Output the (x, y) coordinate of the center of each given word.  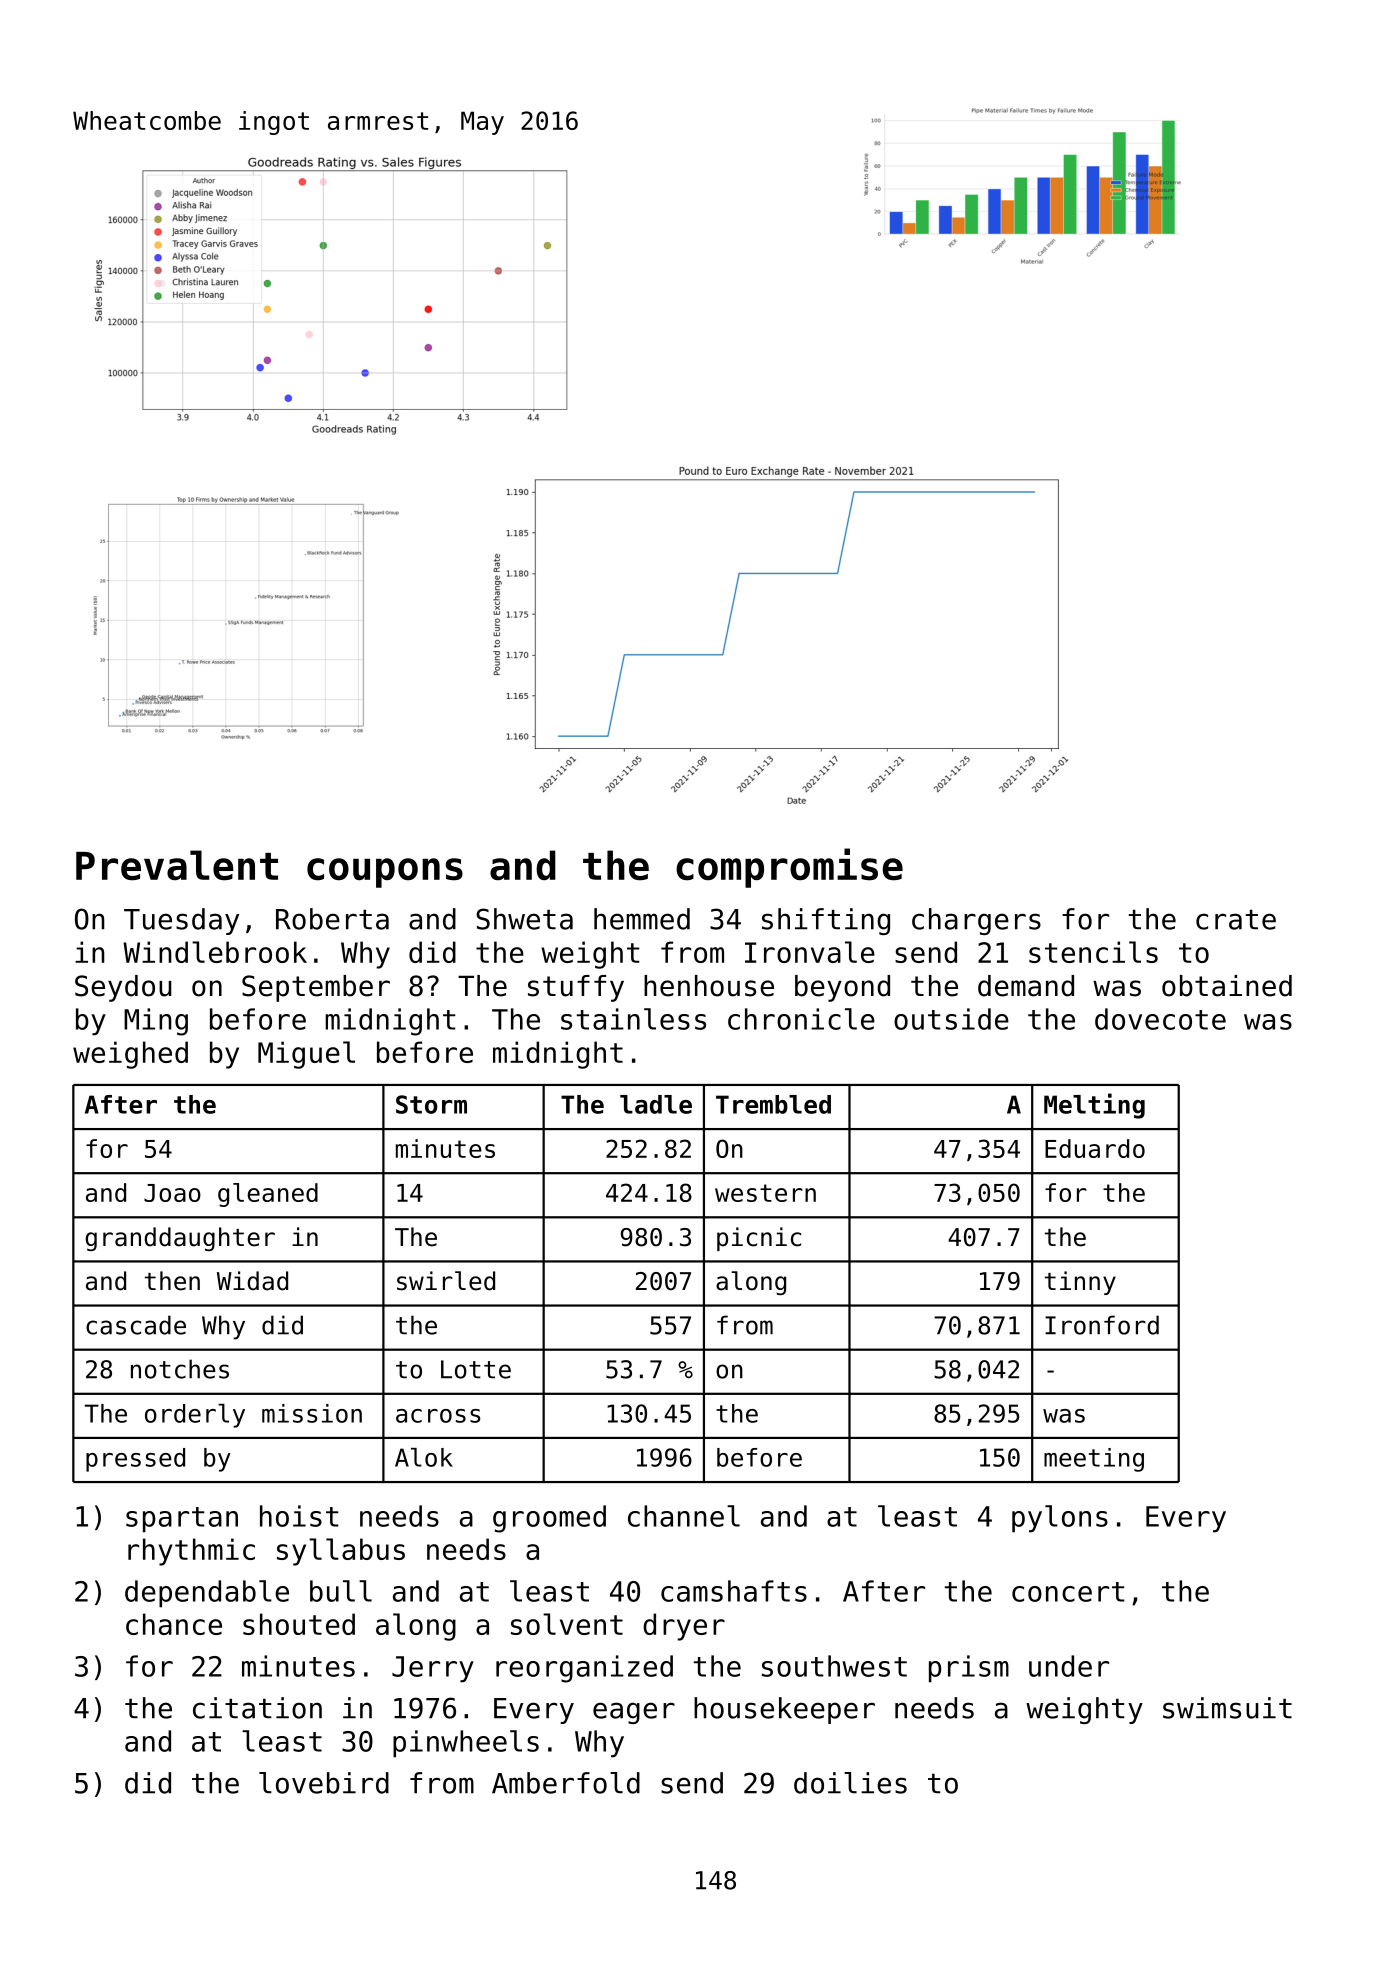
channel (684, 1516)
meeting (1094, 1460)
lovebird (324, 1783)
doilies (850, 1783)
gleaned (268, 1195)
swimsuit (1227, 1708)
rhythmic (191, 1552)
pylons (1060, 1519)
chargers (976, 921)
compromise (789, 868)
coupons (385, 873)
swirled (446, 1281)
